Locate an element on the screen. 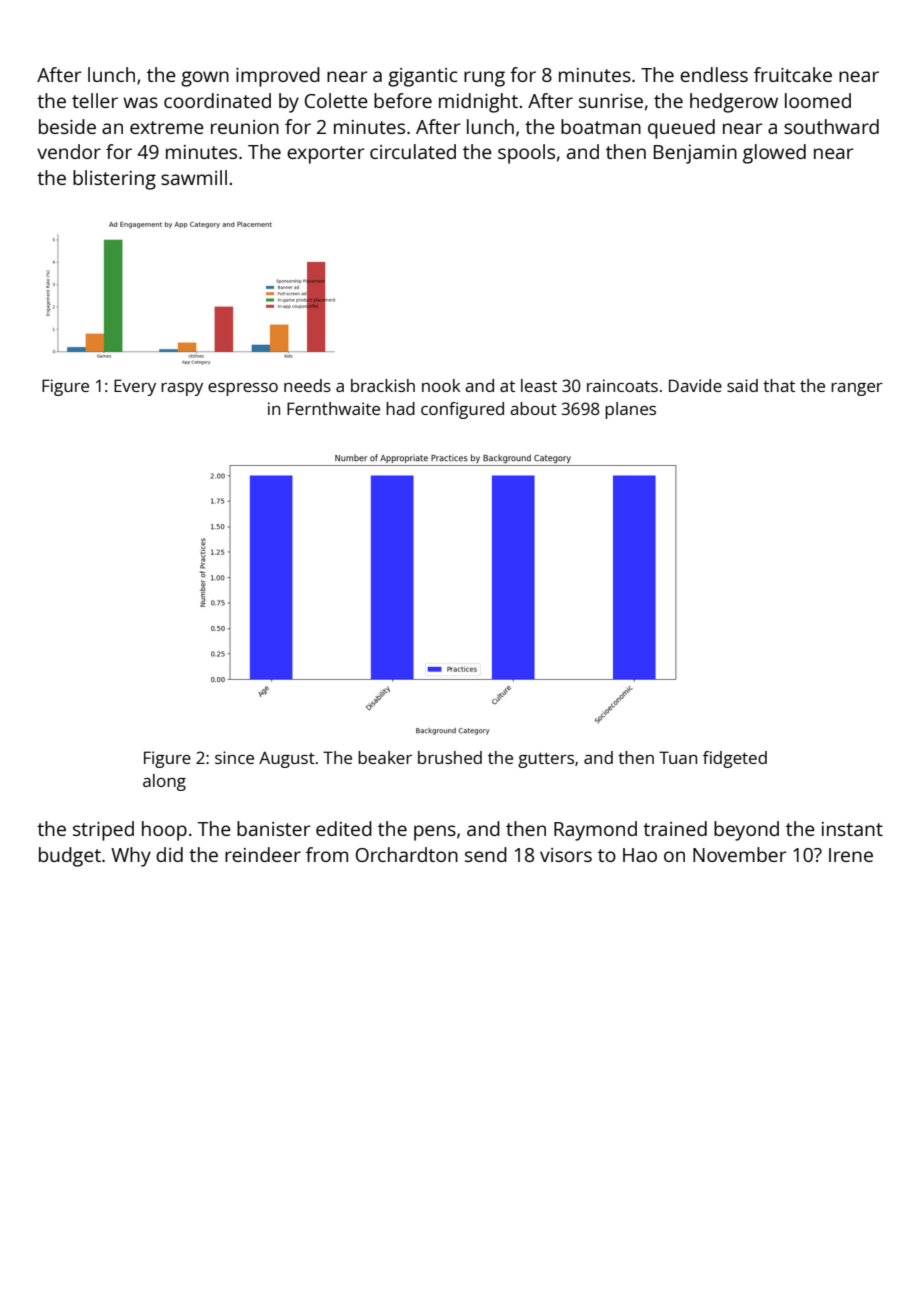 Image resolution: width=924 pixels, height=1308 pixels. Every is located at coordinates (135, 387).
